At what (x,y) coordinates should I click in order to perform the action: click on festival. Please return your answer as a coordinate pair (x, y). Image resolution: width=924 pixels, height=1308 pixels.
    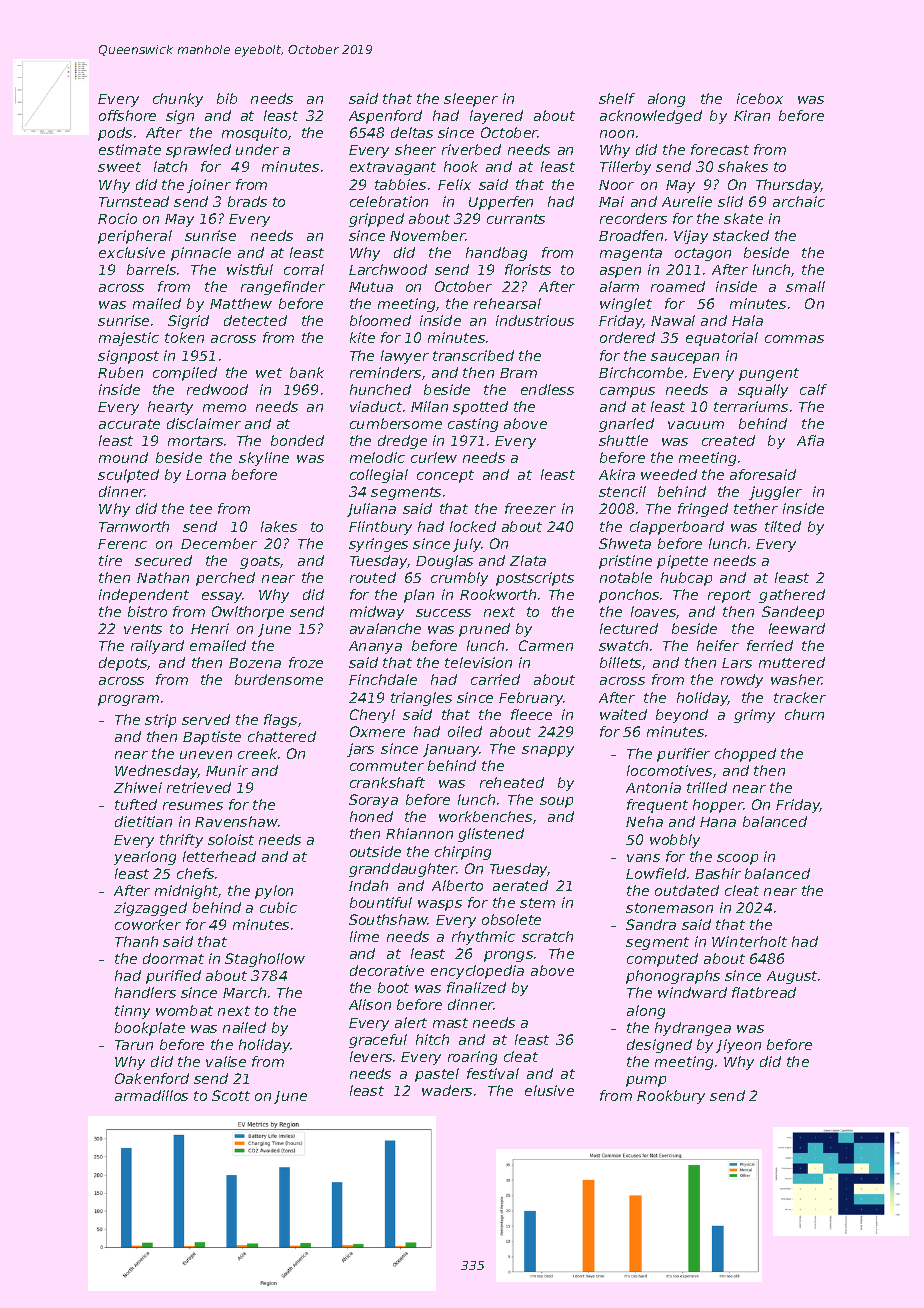
    Looking at the image, I should click on (493, 1073).
